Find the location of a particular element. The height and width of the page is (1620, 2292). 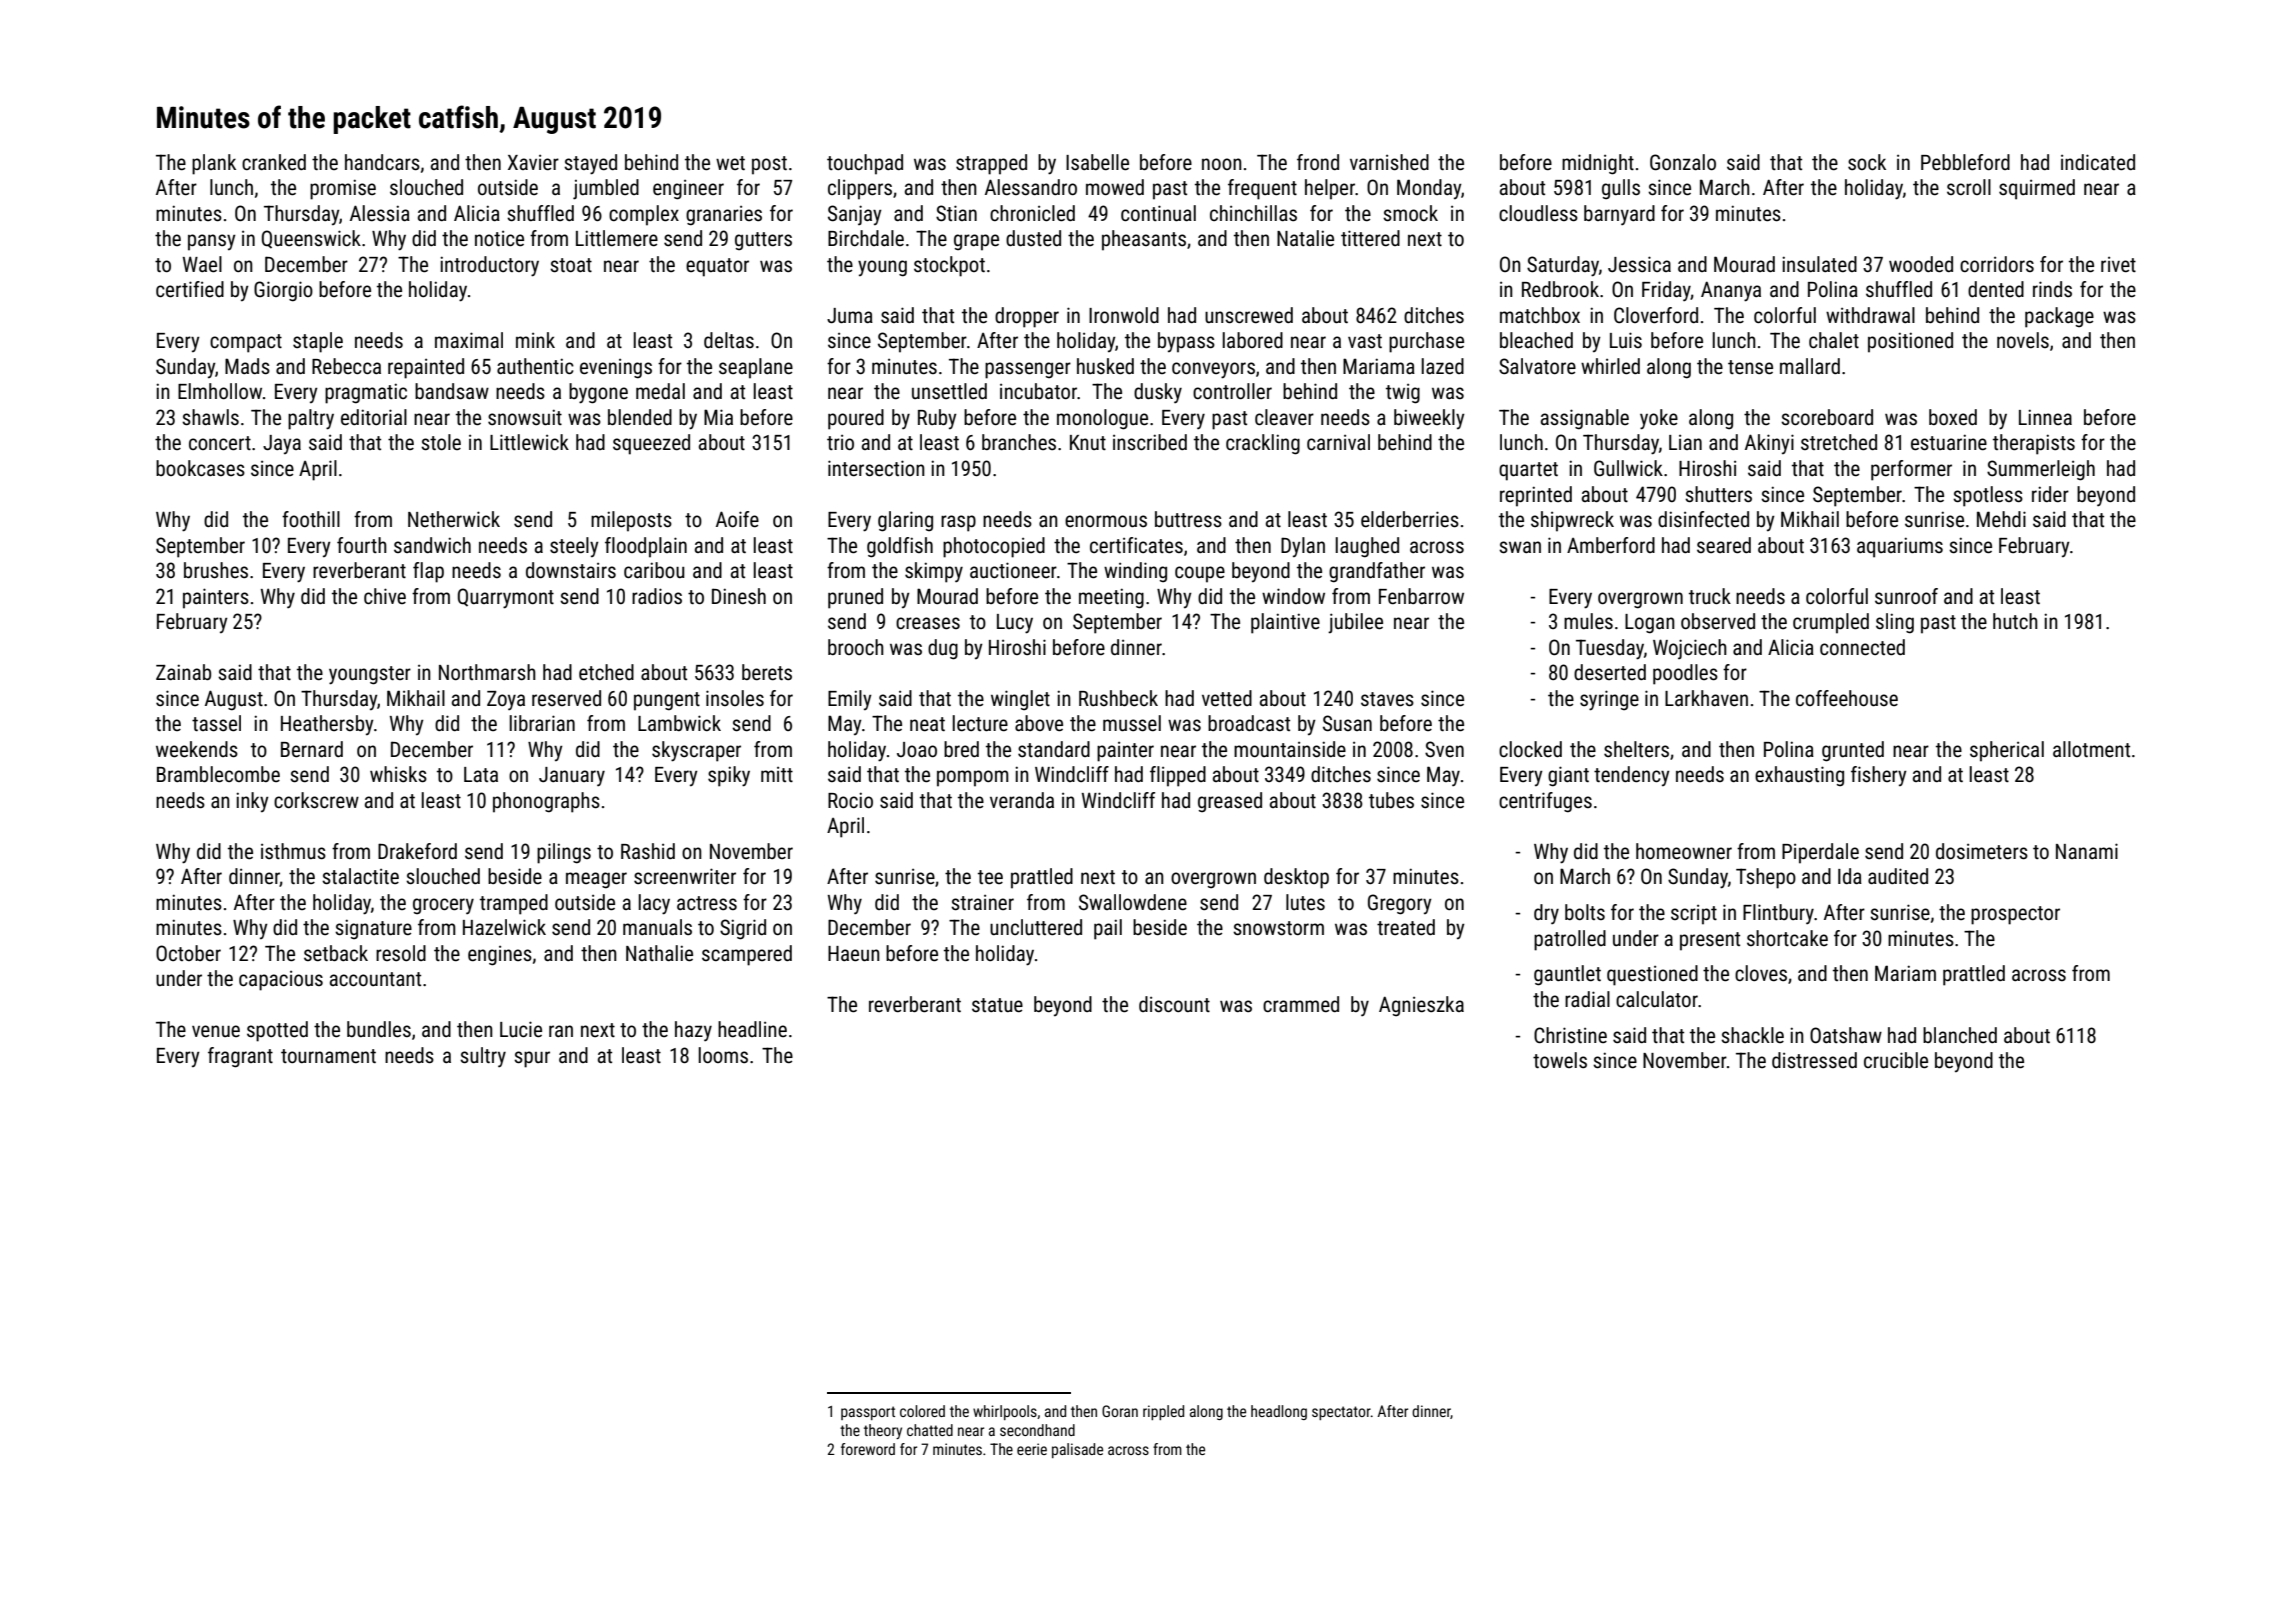

passport is located at coordinates (868, 1413).
